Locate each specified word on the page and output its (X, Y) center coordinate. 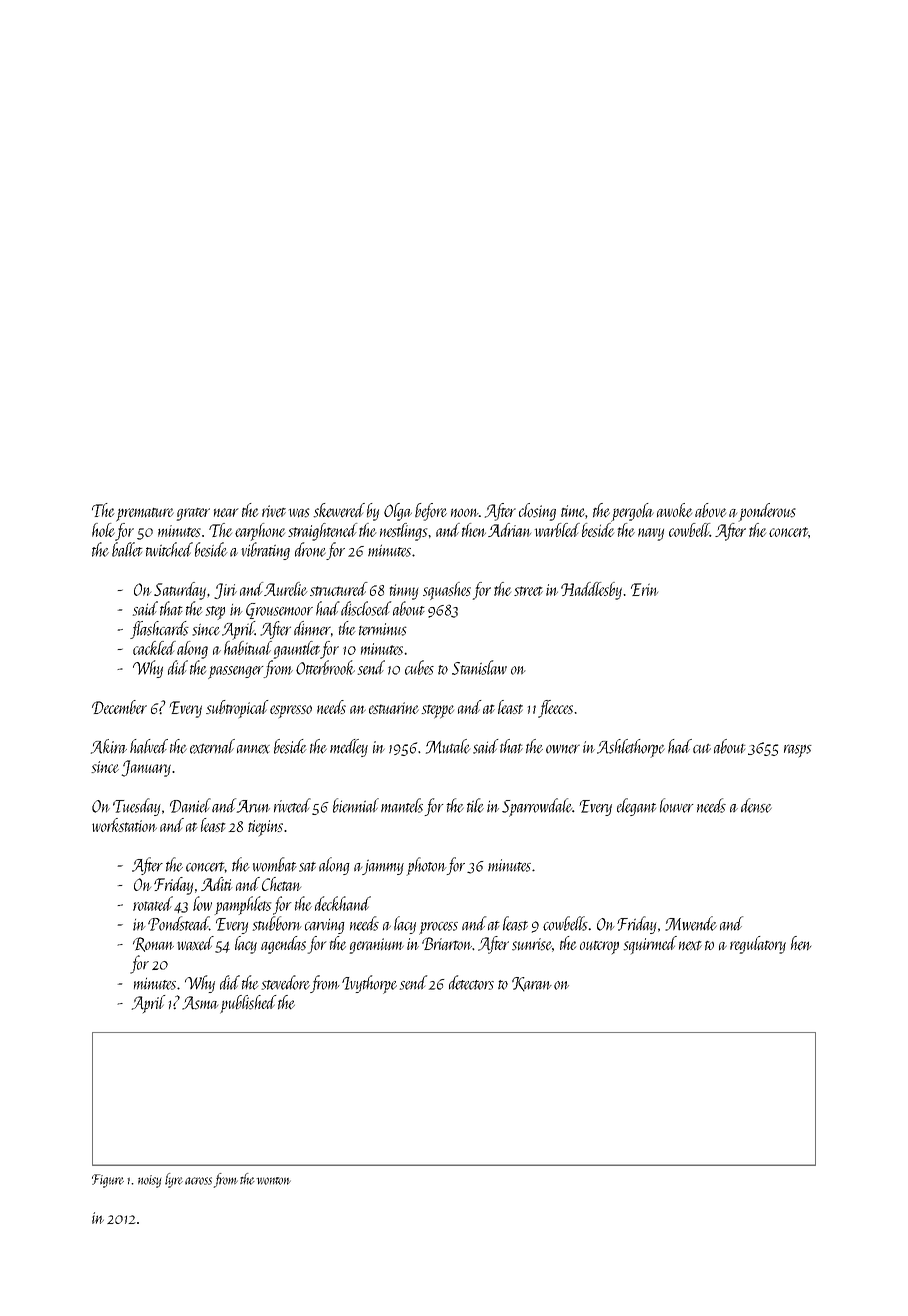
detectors (471, 982)
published (248, 1004)
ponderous (767, 512)
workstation (124, 825)
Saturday (180, 591)
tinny (404, 592)
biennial (356, 805)
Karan (532, 984)
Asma (200, 1003)
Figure (108, 1181)
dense (756, 805)
